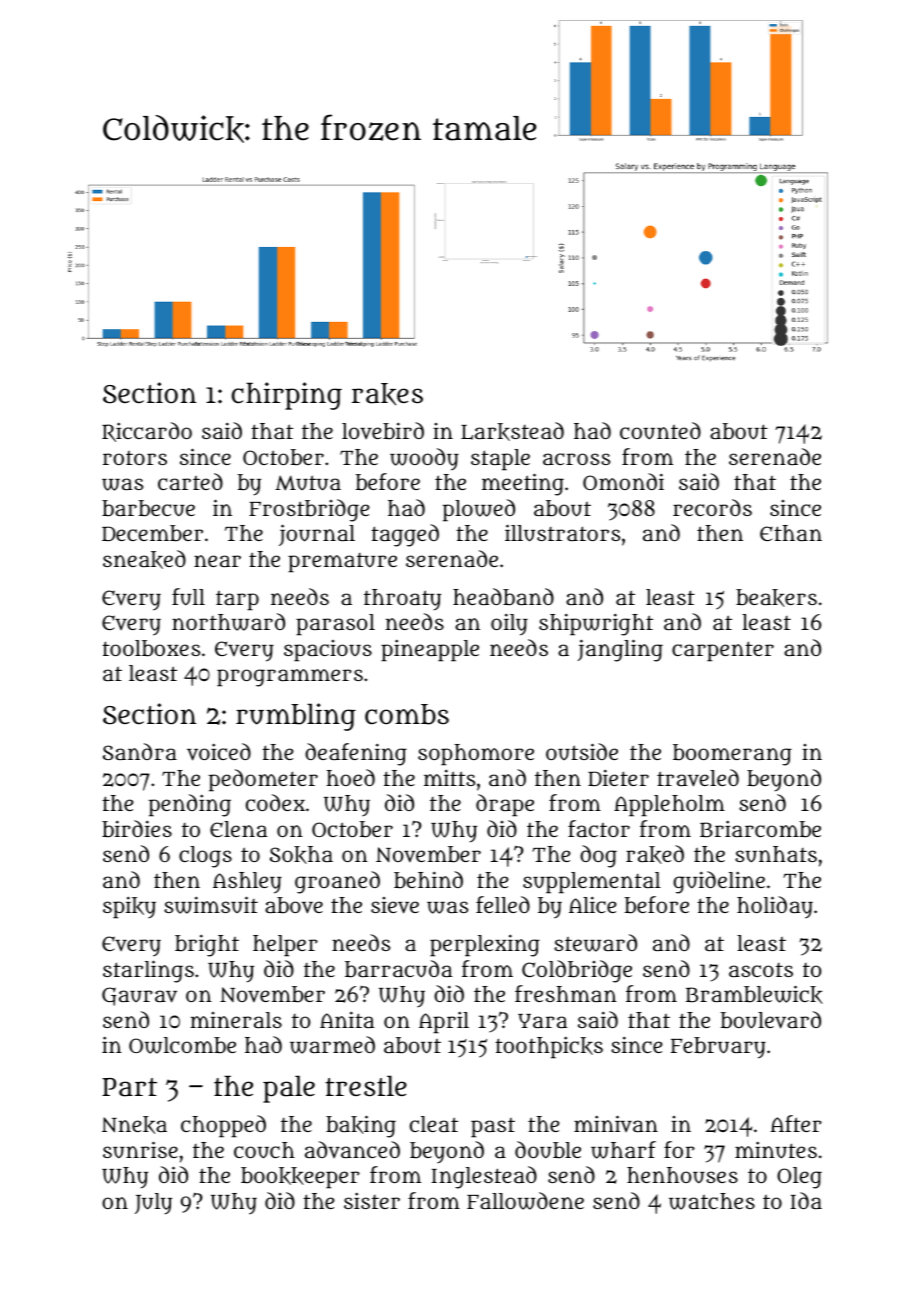 The image size is (924, 1314). Describe the element at coordinates (576, 459) in the screenshot. I see `across` at that location.
